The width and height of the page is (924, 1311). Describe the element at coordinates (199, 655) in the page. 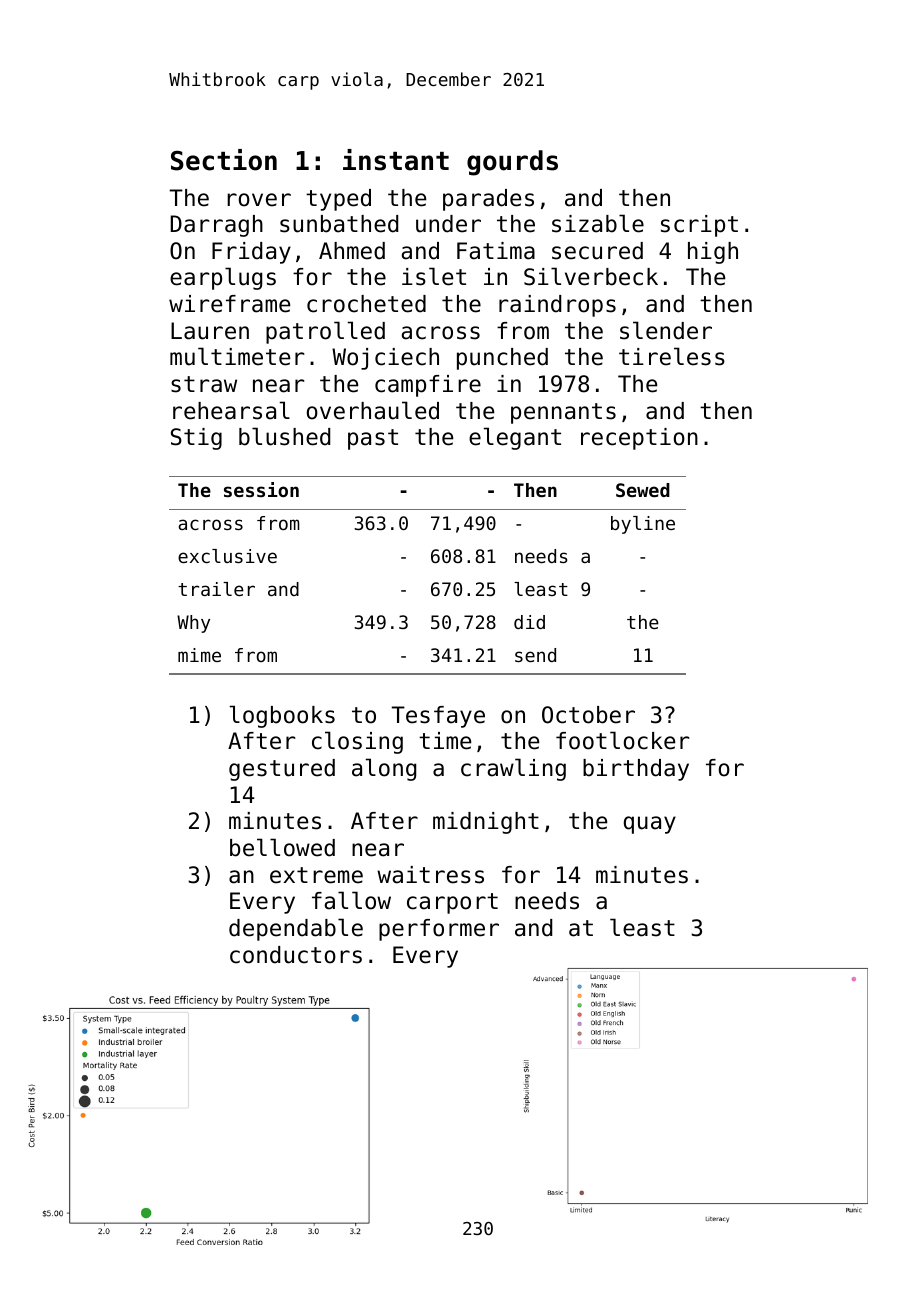

I see `mime` at that location.
